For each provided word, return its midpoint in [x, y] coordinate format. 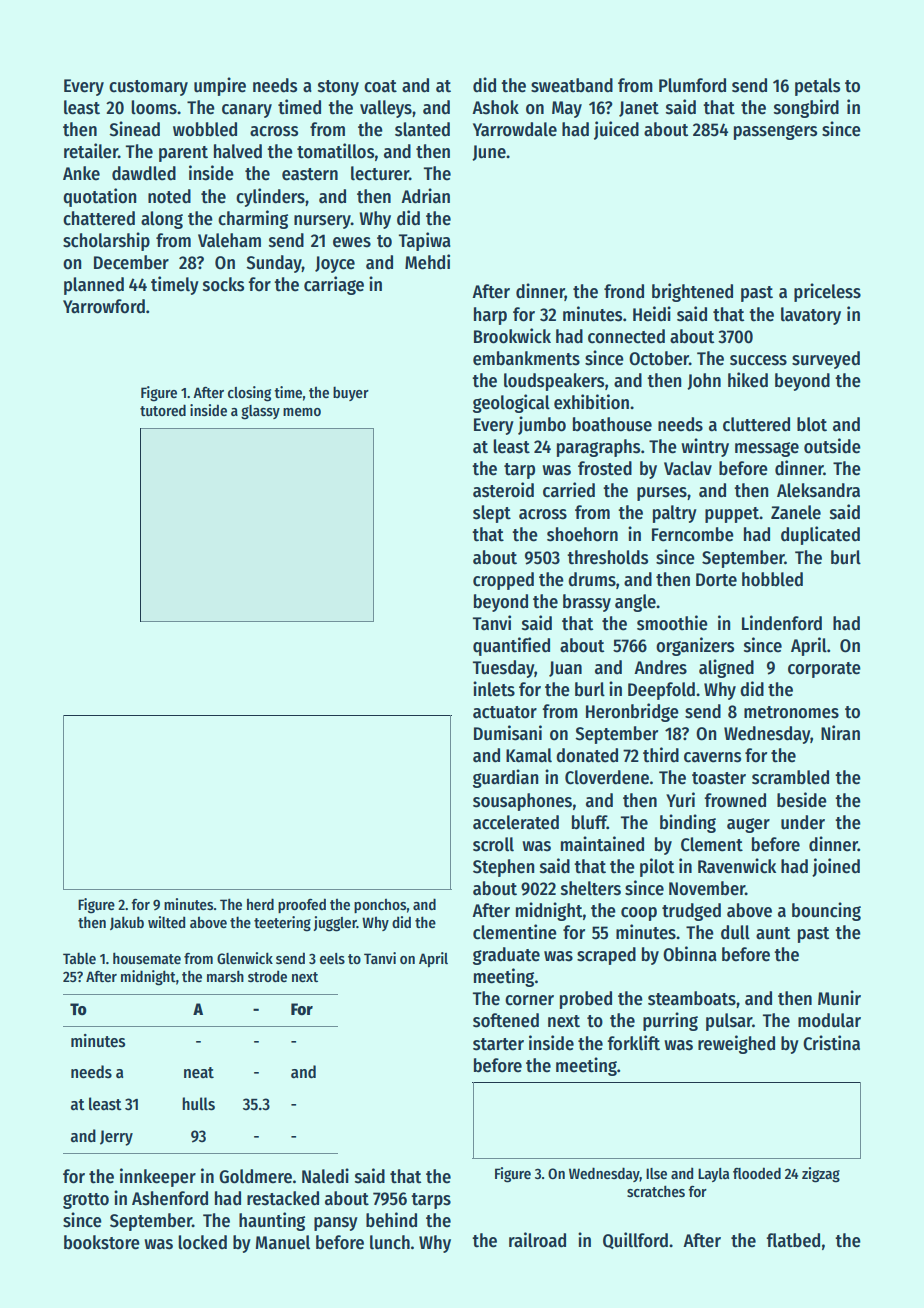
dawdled [144, 173]
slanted [422, 129]
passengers [775, 132]
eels [332, 958]
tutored [163, 410]
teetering [282, 924]
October [659, 358]
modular [829, 1020]
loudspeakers [554, 382]
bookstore [102, 1242]
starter [498, 1044]
